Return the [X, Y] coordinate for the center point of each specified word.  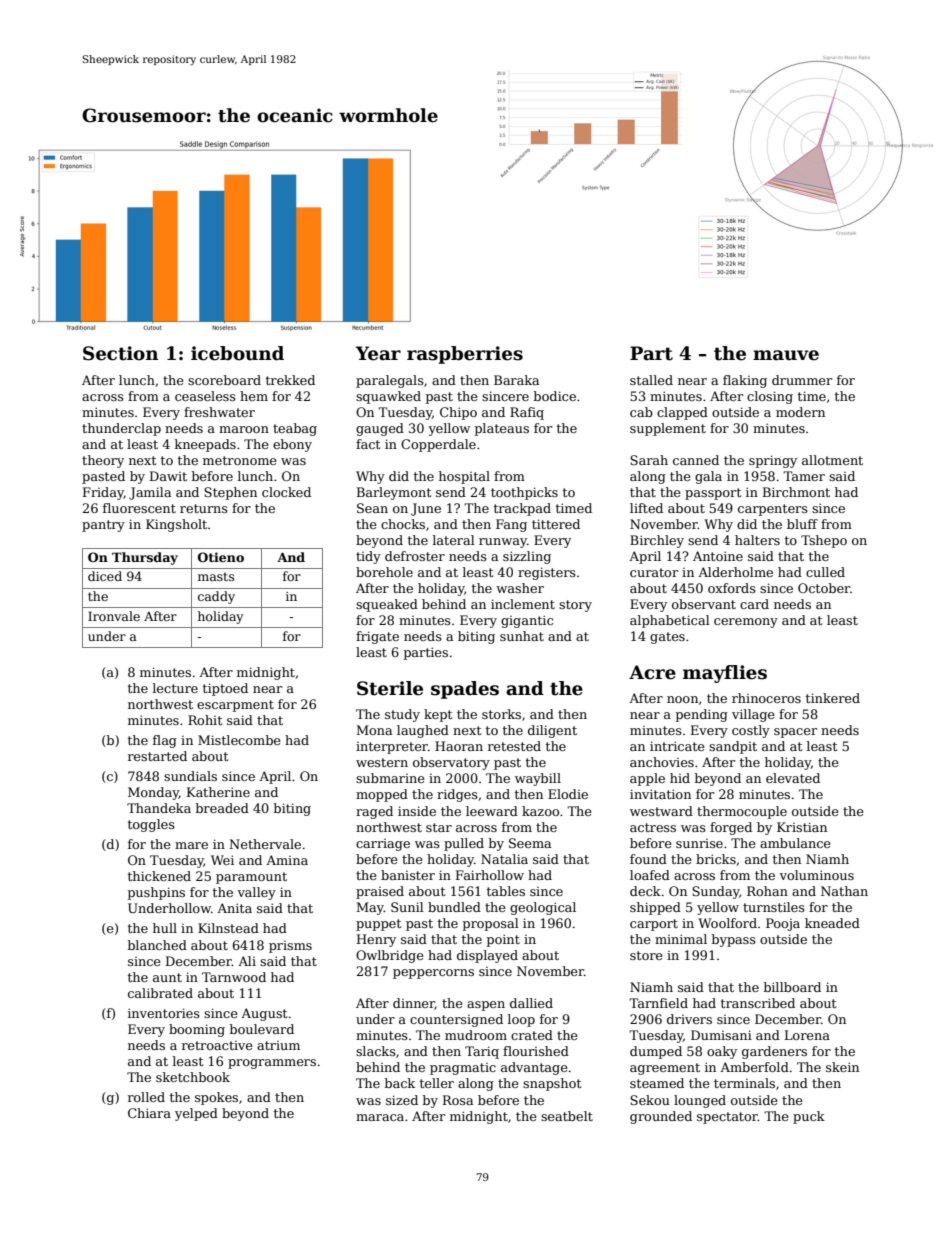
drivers [689, 1019]
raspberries [465, 355]
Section [121, 353]
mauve [786, 355]
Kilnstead [228, 928]
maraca [380, 1117]
